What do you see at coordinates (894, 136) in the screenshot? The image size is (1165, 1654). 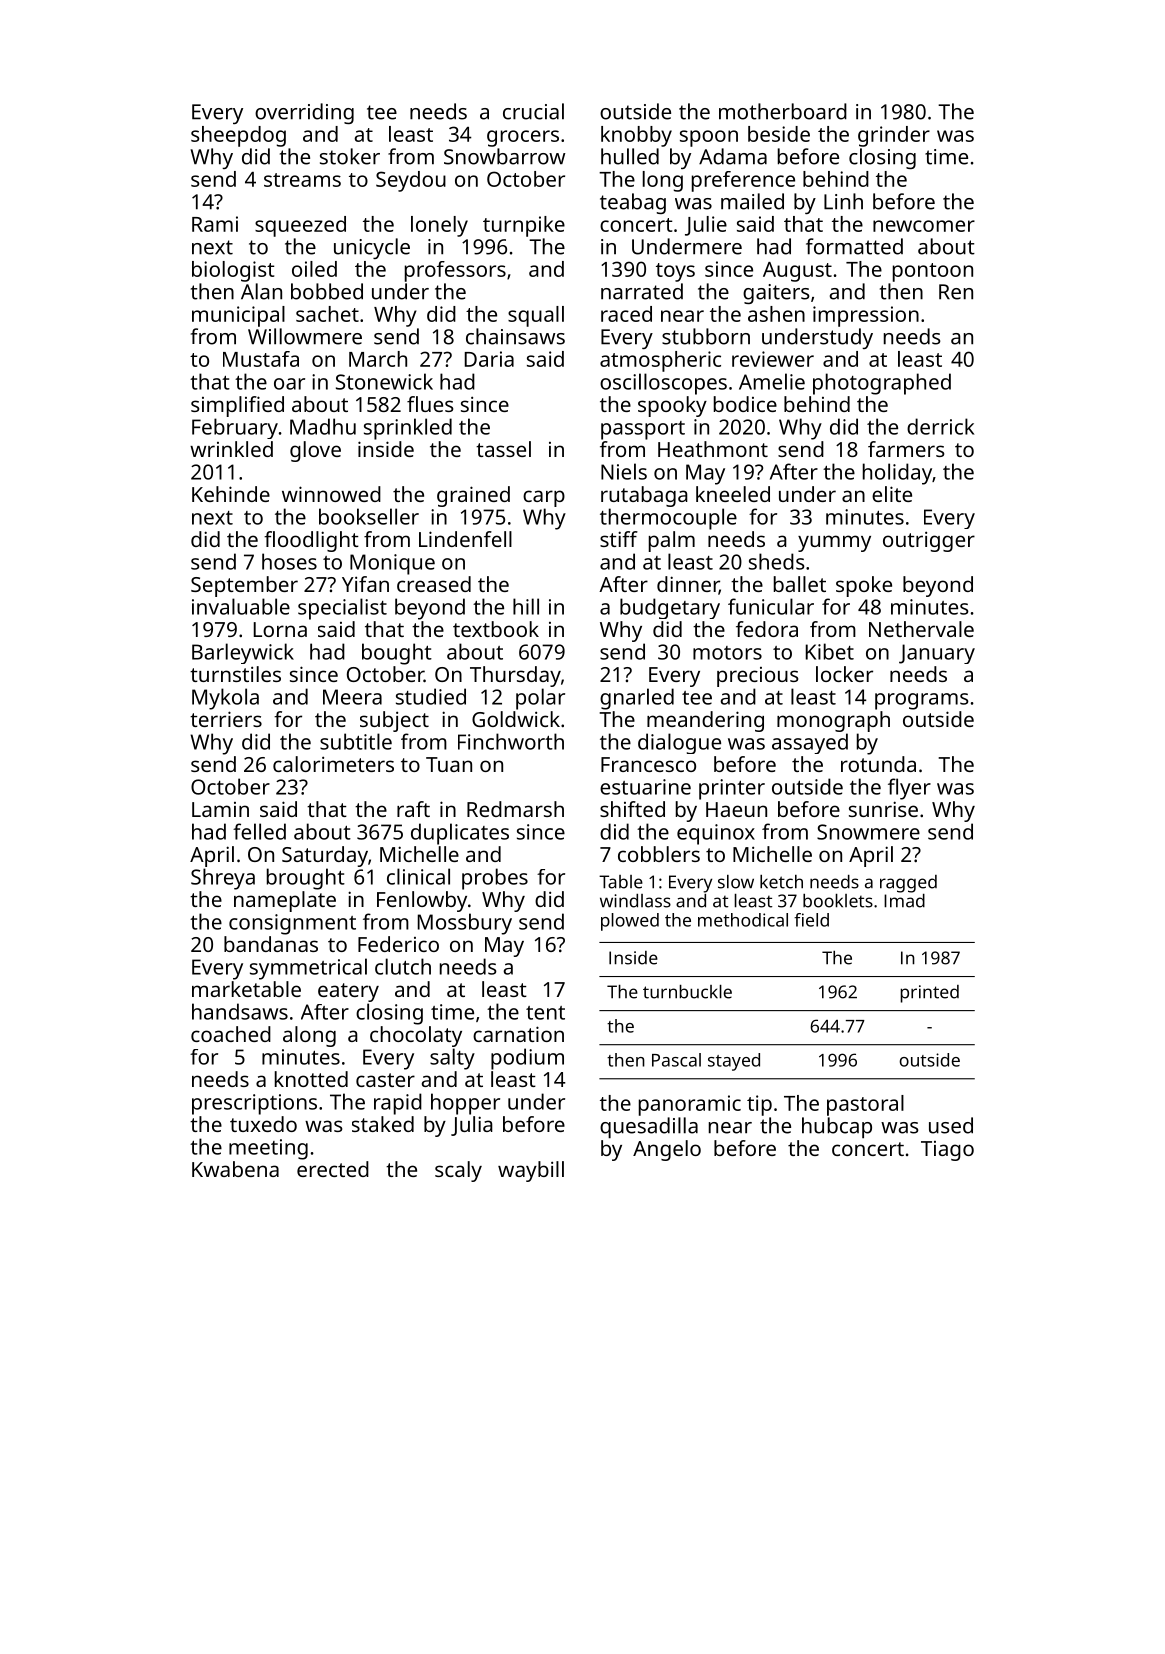 I see `grinder` at bounding box center [894, 136].
